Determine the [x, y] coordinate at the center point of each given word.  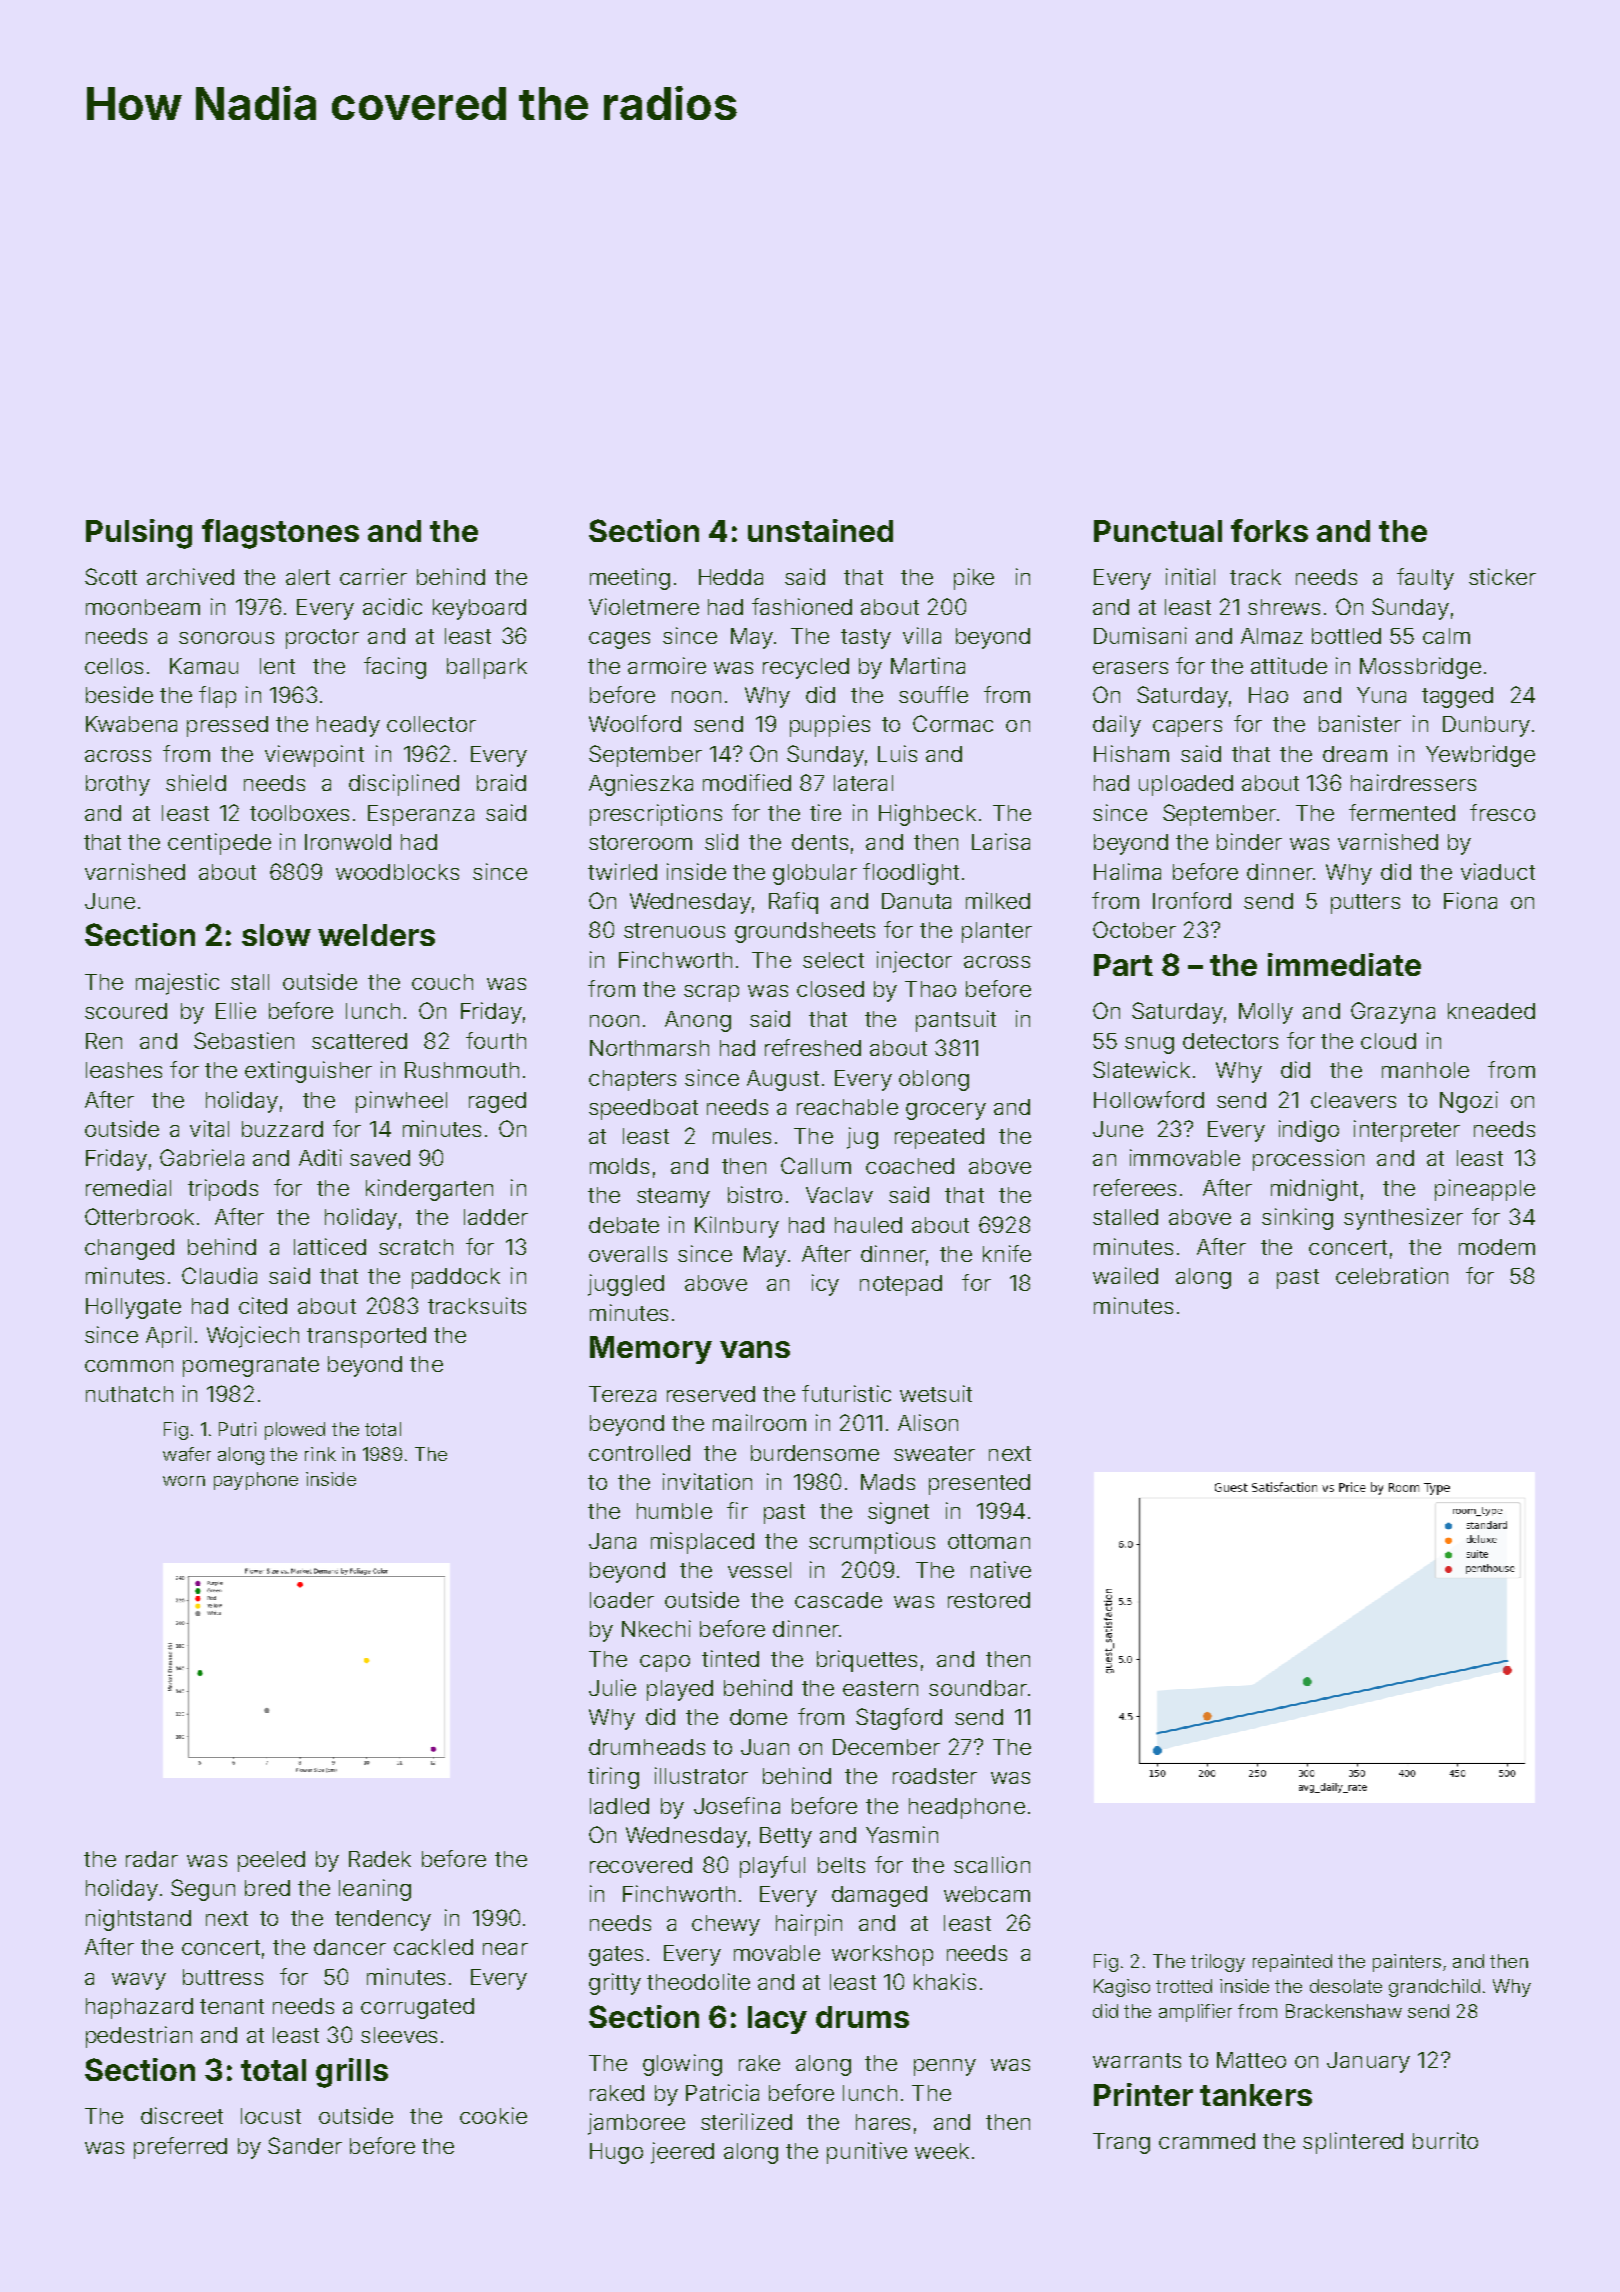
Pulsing [139, 534]
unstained [820, 530]
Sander [305, 2145]
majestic [177, 984]
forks [1269, 530]
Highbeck [927, 815]
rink [320, 1454]
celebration [1392, 1275]
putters [1365, 904]
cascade [838, 1600]
